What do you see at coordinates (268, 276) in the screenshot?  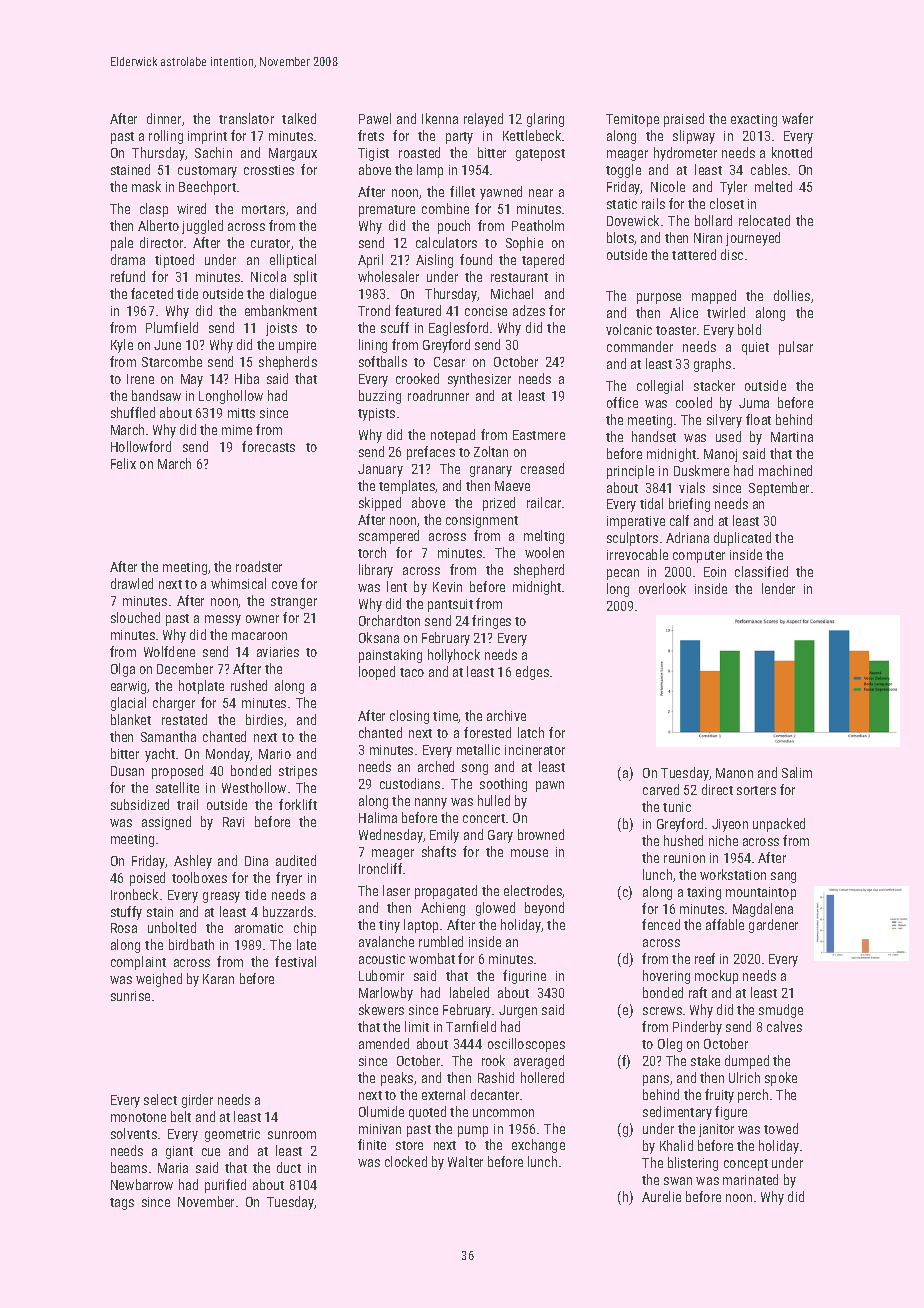 I see `Nicola` at bounding box center [268, 276].
